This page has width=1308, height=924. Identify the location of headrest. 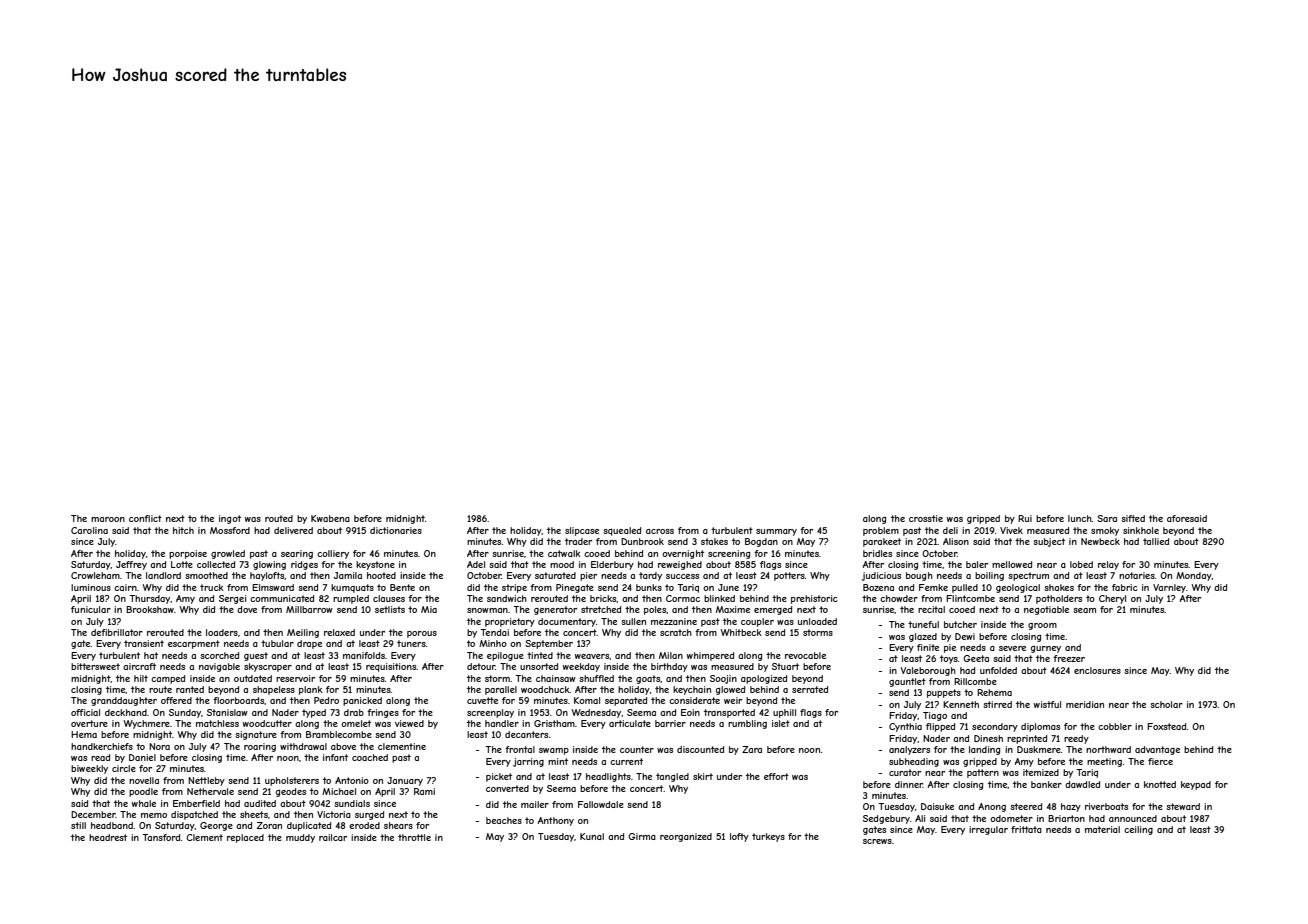
(108, 837).
